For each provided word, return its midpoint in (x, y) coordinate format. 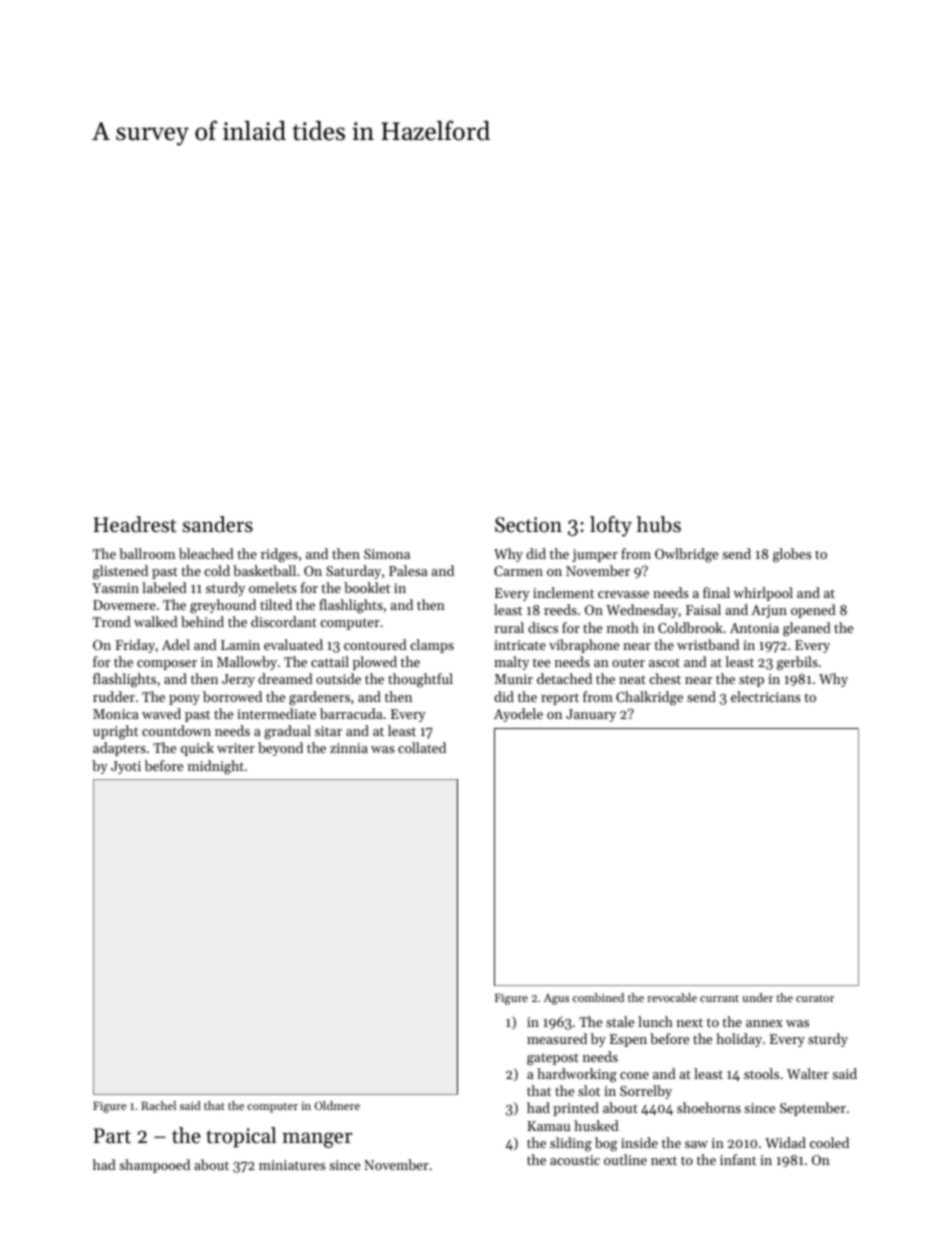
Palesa (408, 570)
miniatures (292, 1165)
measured (557, 1038)
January (591, 715)
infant (738, 1159)
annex (764, 1023)
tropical (241, 1137)
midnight (216, 767)
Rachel (158, 1105)
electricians (765, 696)
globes (792, 555)
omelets (272, 587)
